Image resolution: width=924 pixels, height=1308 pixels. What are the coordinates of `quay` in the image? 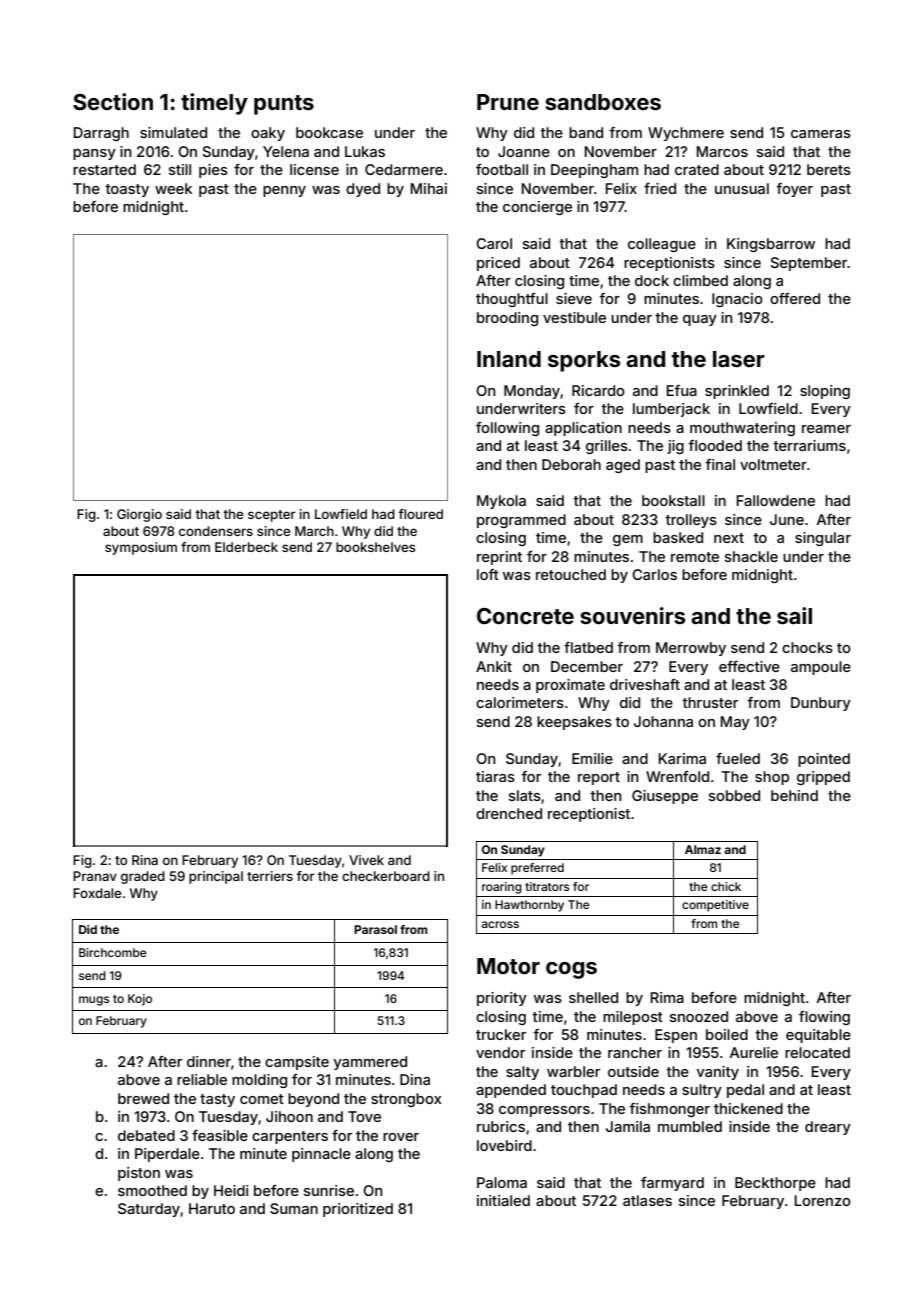 It's located at (700, 320).
